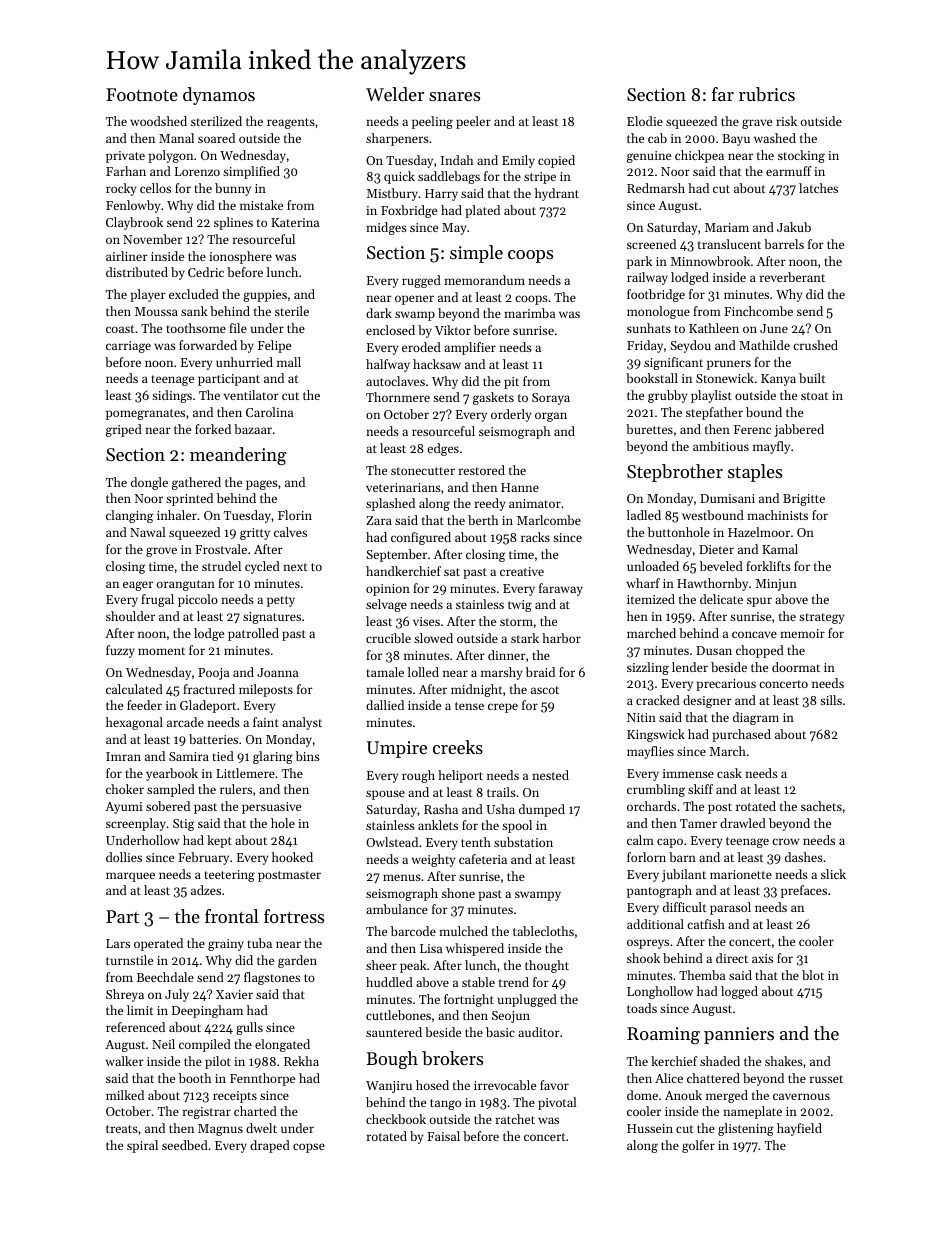 The height and width of the screenshot is (1233, 952). I want to click on mistake, so click(261, 205).
